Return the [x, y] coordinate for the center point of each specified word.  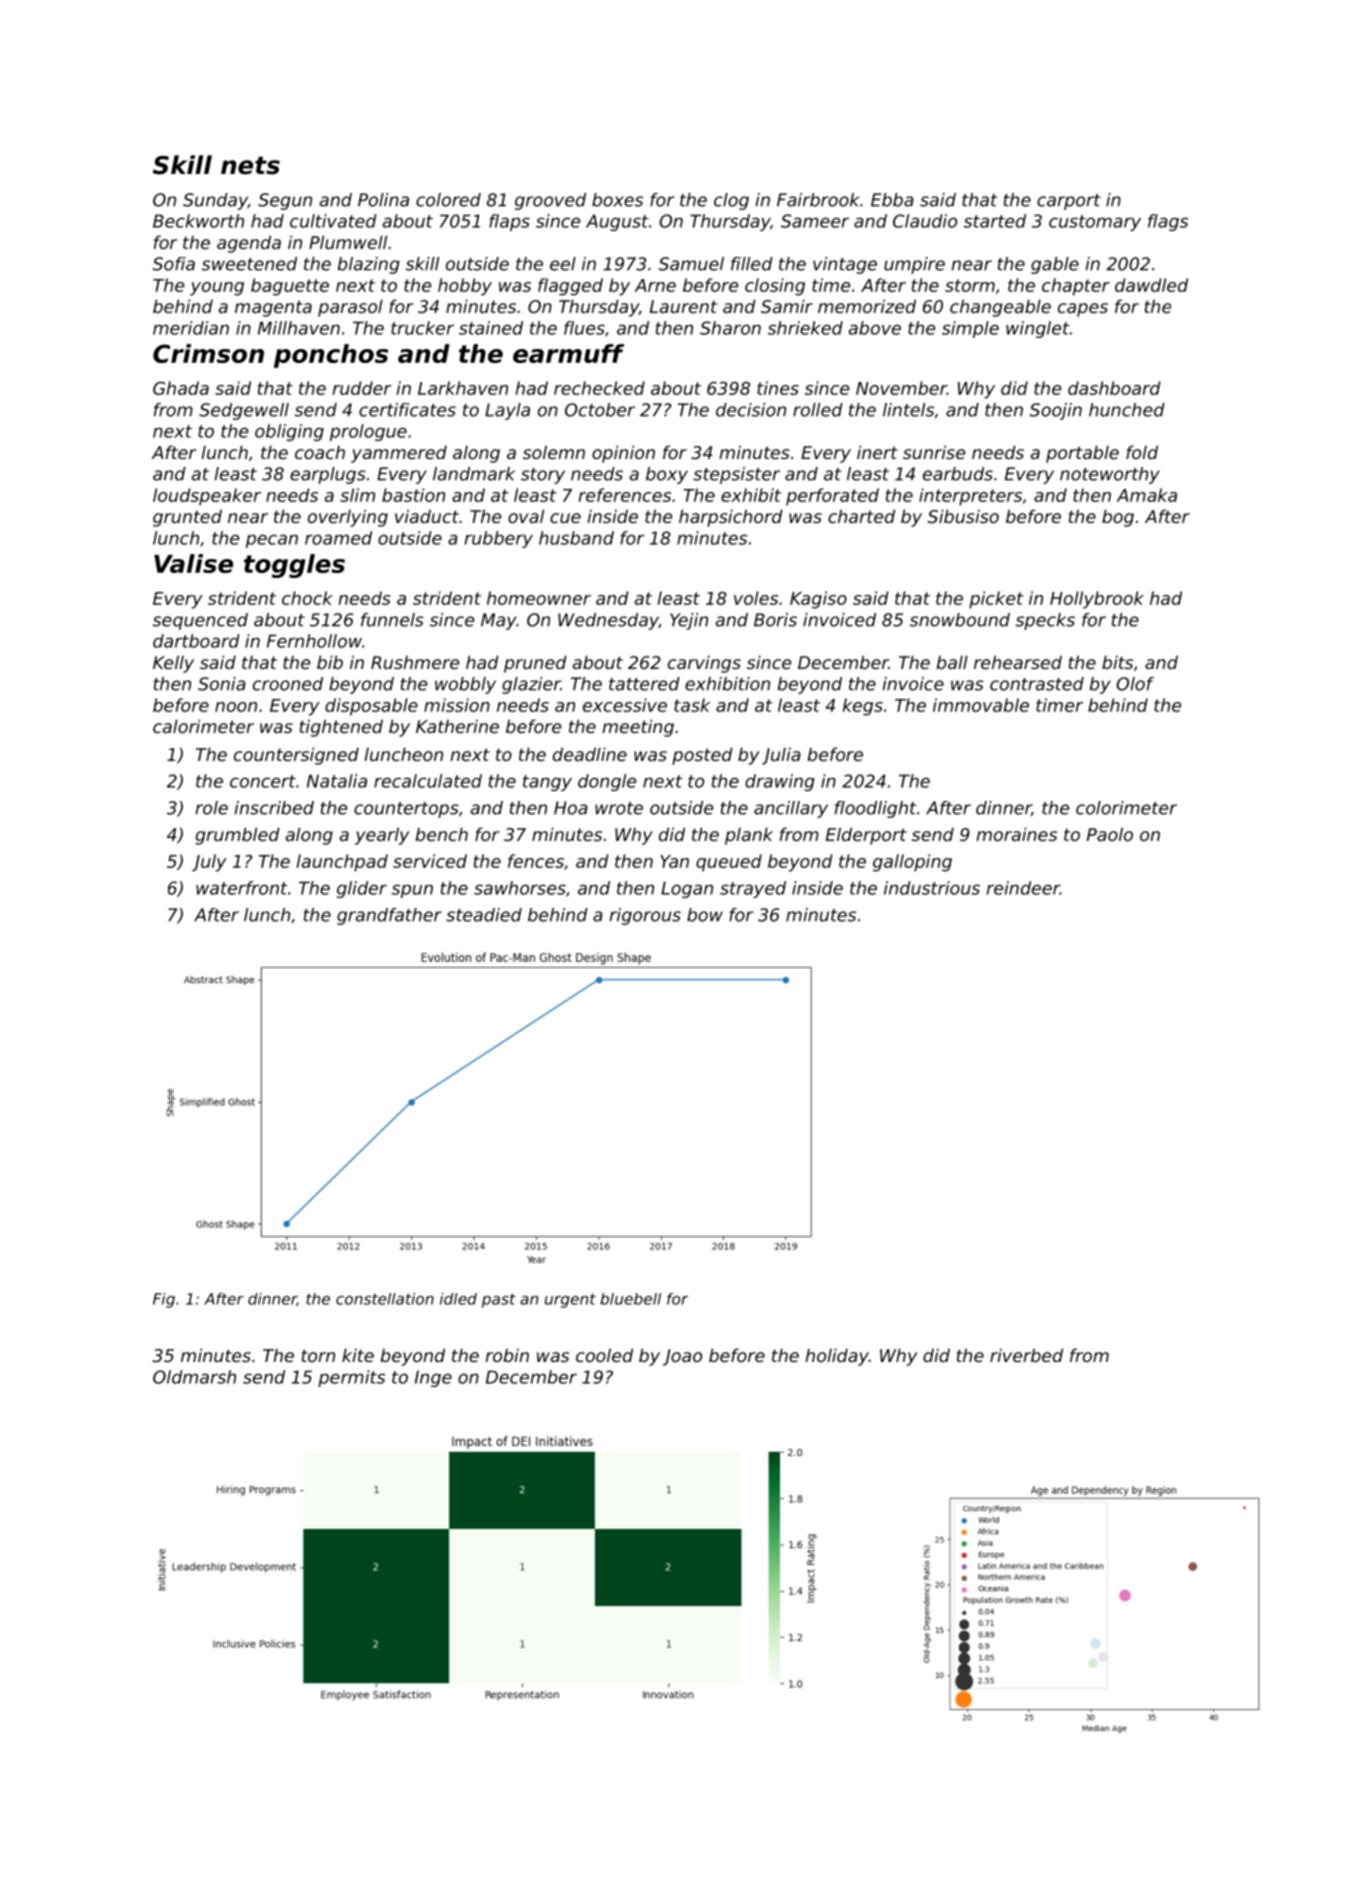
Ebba [892, 200]
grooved [550, 201]
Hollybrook [1097, 600]
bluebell [631, 1299]
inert [877, 452]
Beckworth [198, 221]
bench [441, 834]
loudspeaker [207, 497]
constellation [385, 1299]
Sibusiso [963, 516]
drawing [780, 782]
